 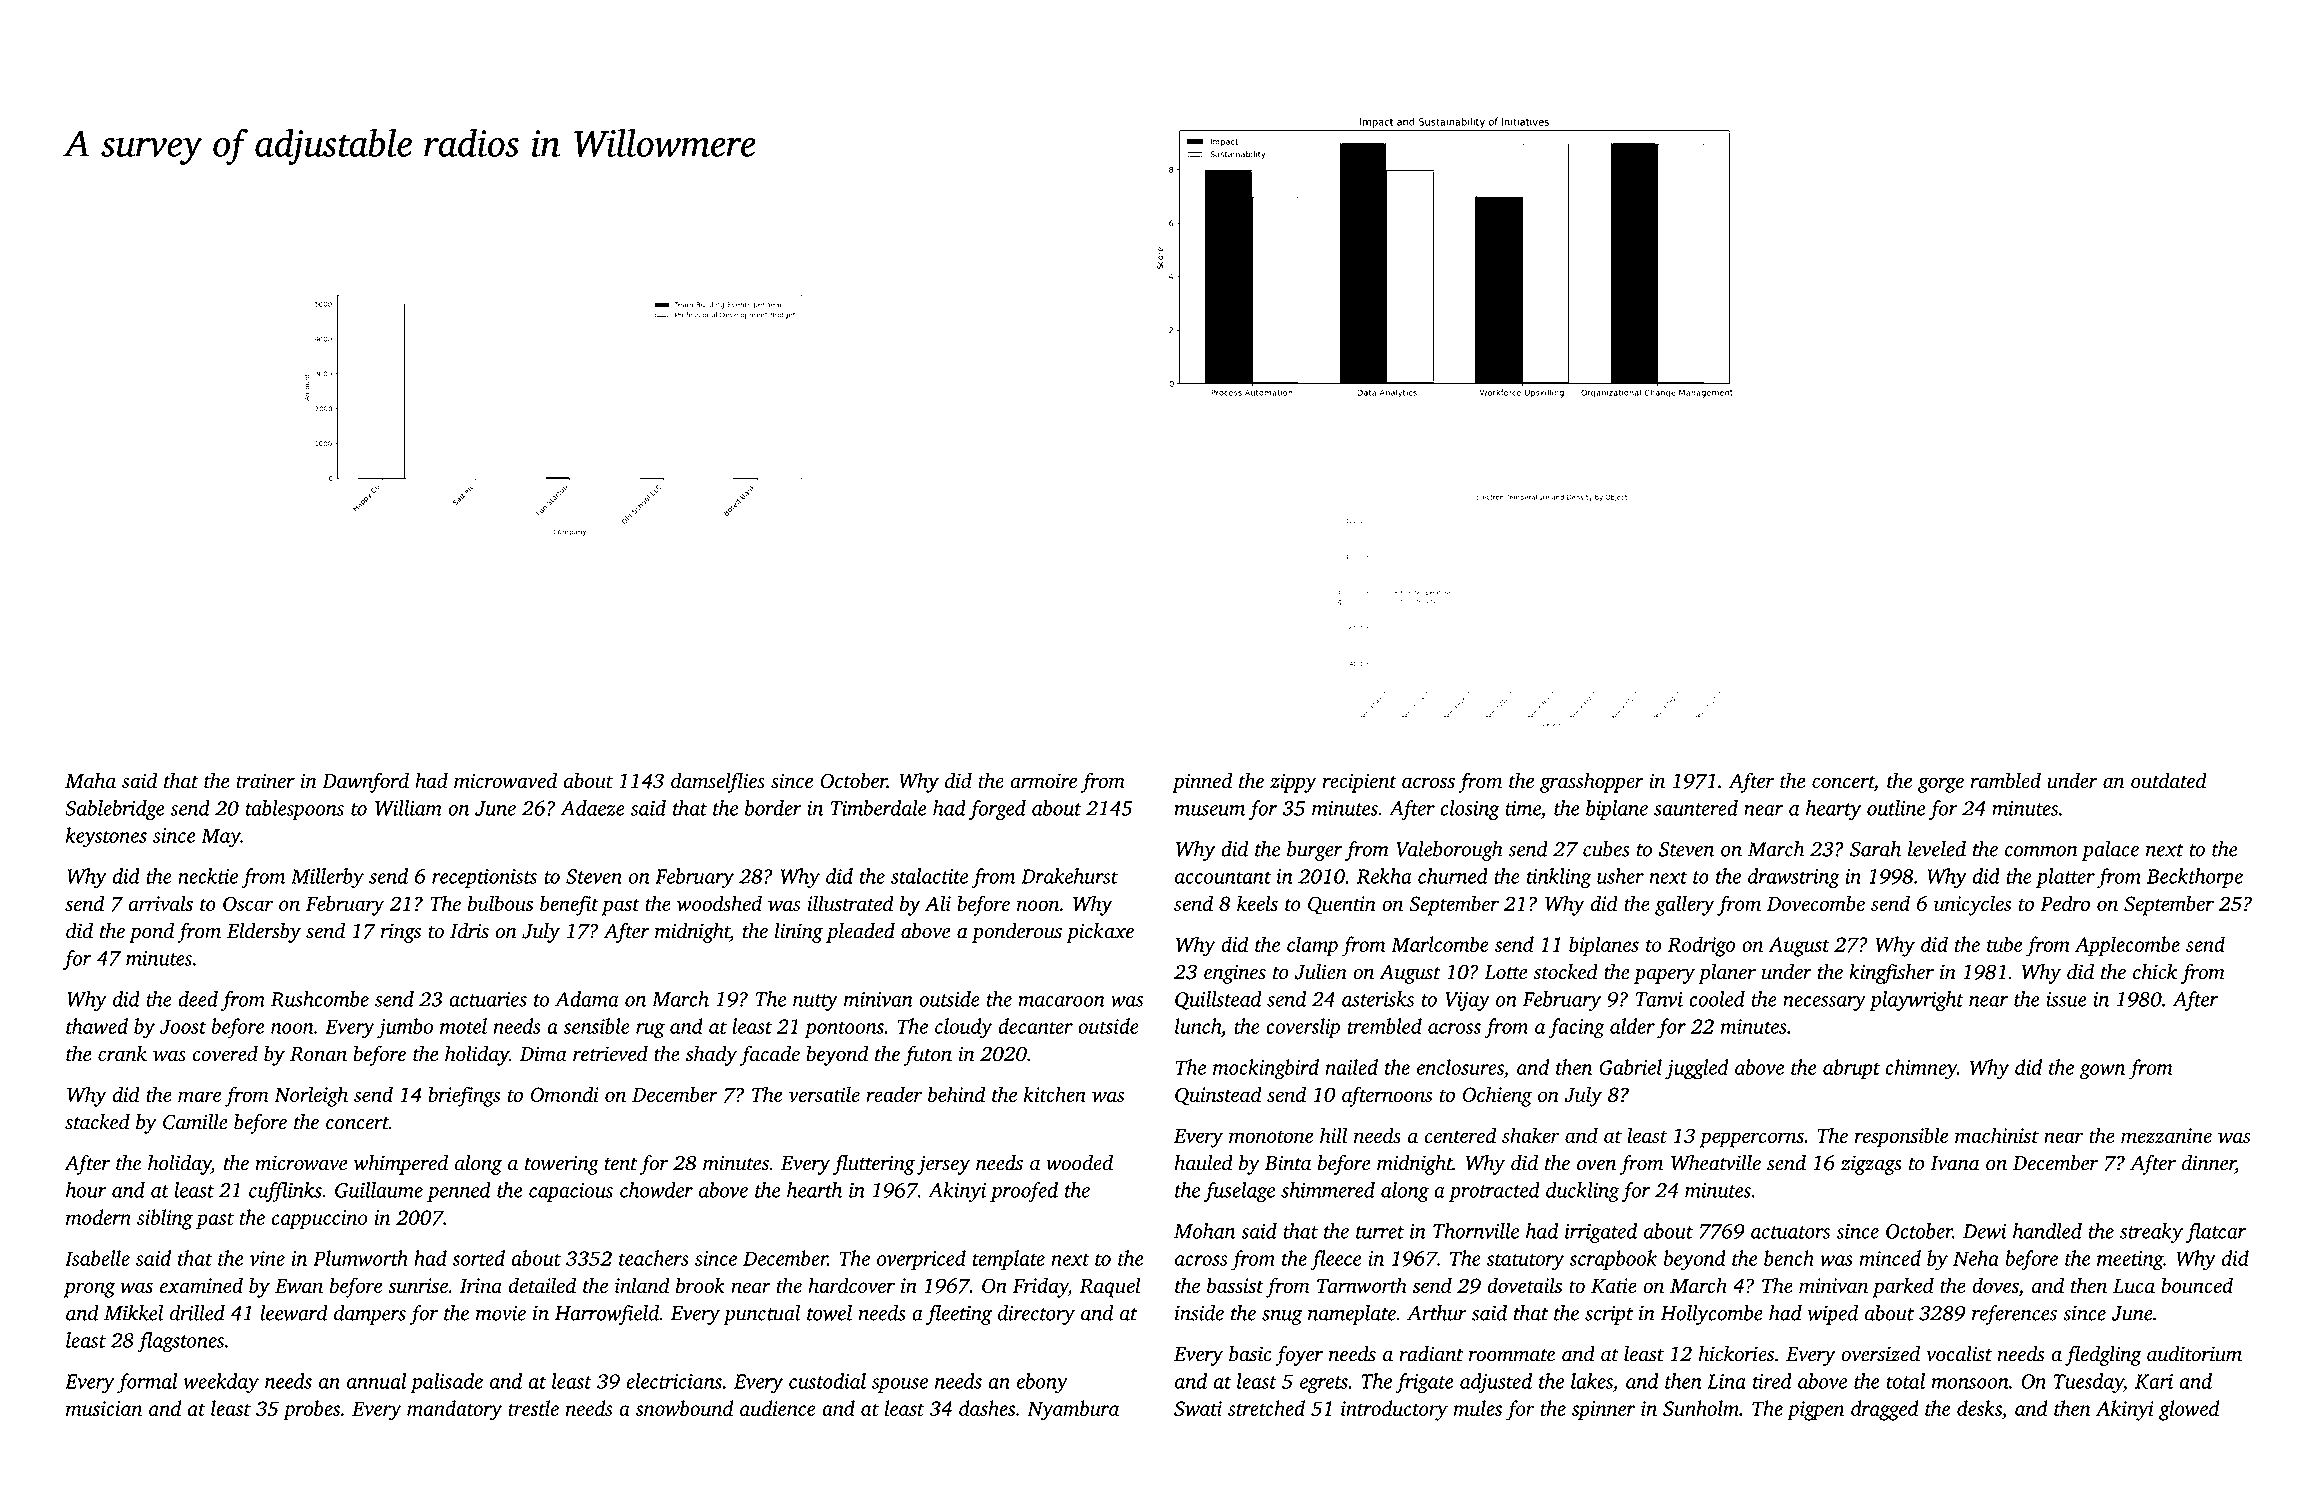 I want to click on receptionists, so click(x=484, y=878).
